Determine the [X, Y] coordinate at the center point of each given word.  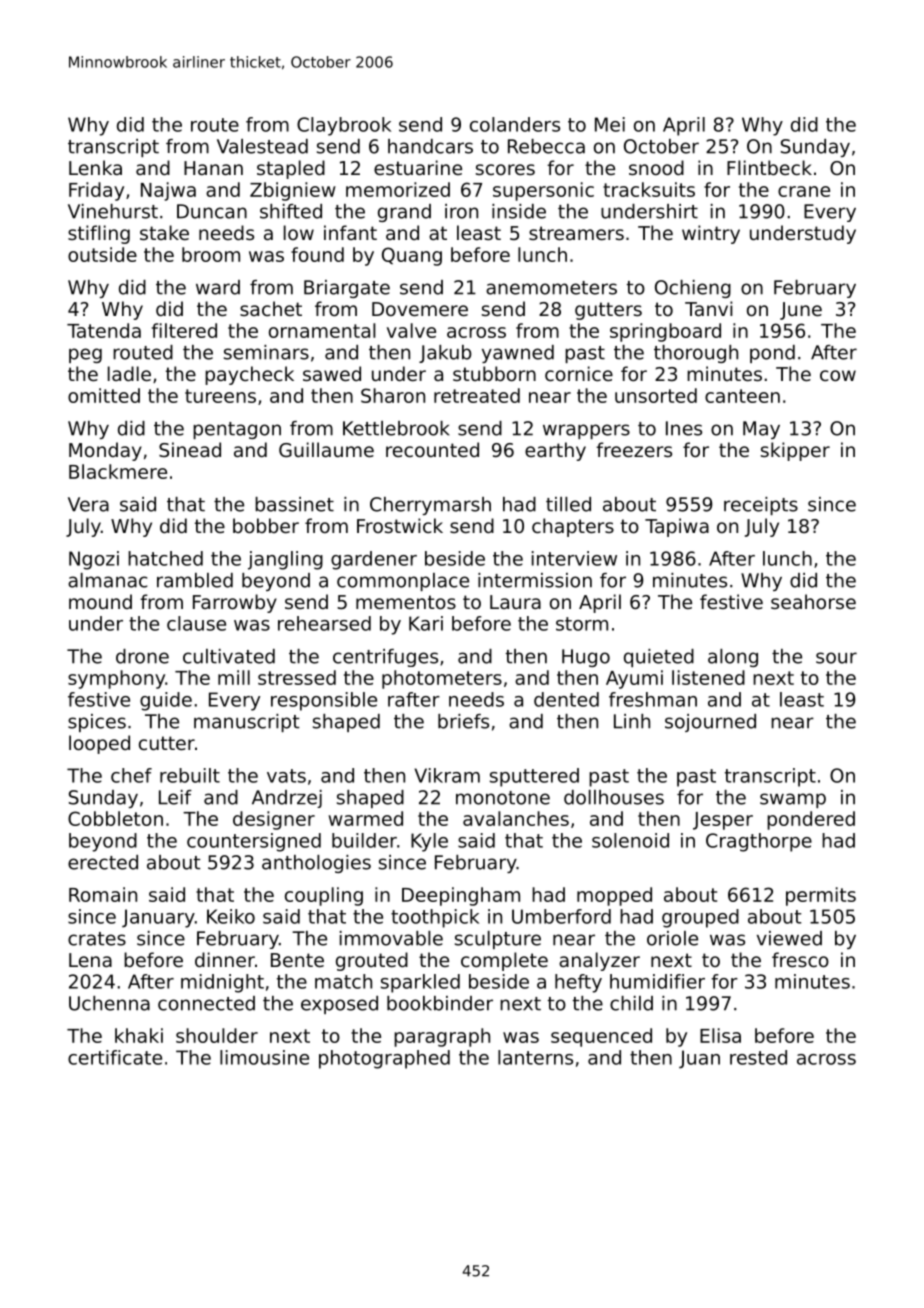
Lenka [95, 167]
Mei [610, 124]
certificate [115, 1057]
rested [758, 1057]
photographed [384, 1059]
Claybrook [344, 126]
